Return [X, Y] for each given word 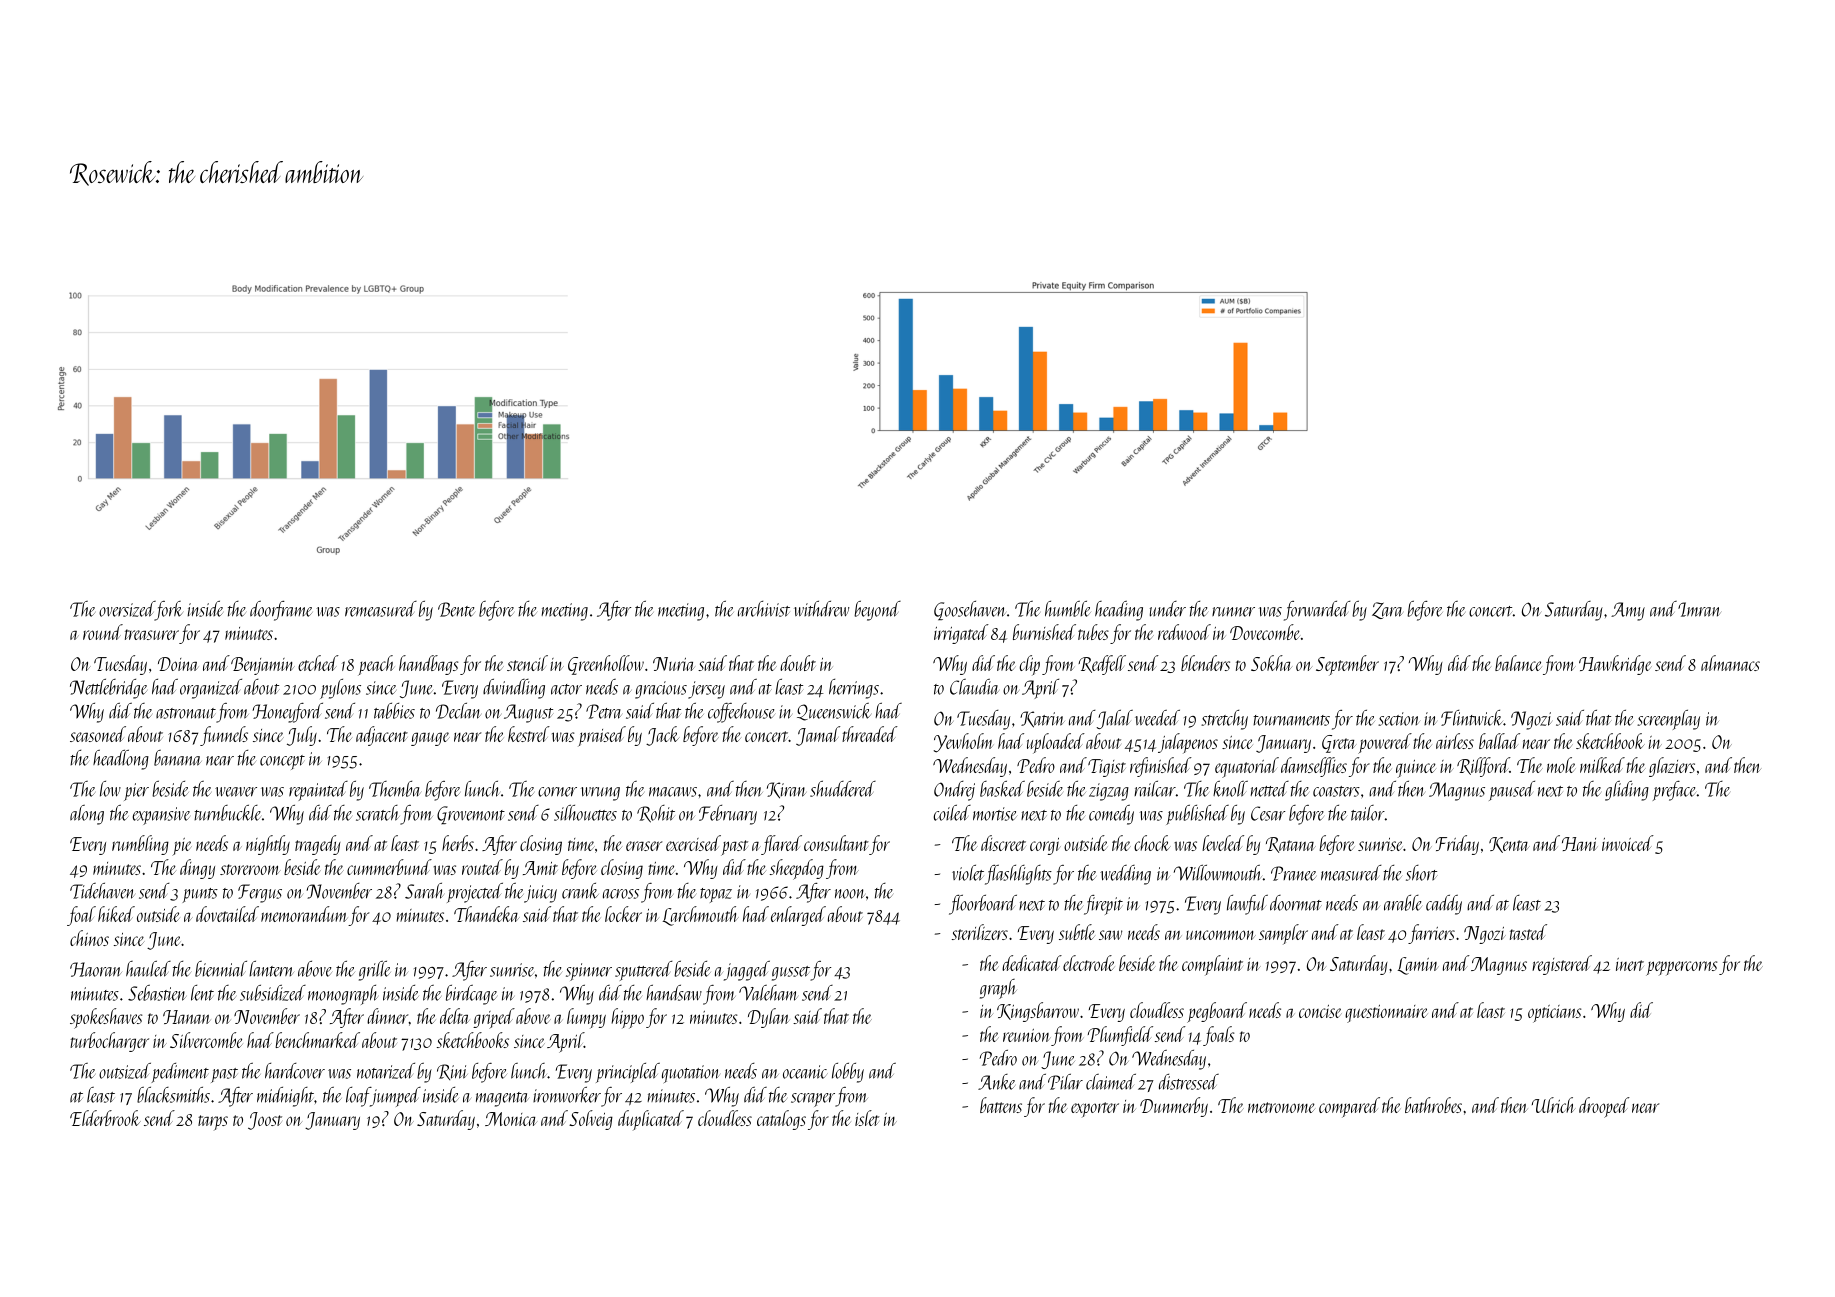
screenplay [1668, 720]
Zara [1387, 610]
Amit [540, 868]
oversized [127, 609]
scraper [813, 1100]
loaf [358, 1097]
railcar [1155, 789]
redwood [1184, 632]
